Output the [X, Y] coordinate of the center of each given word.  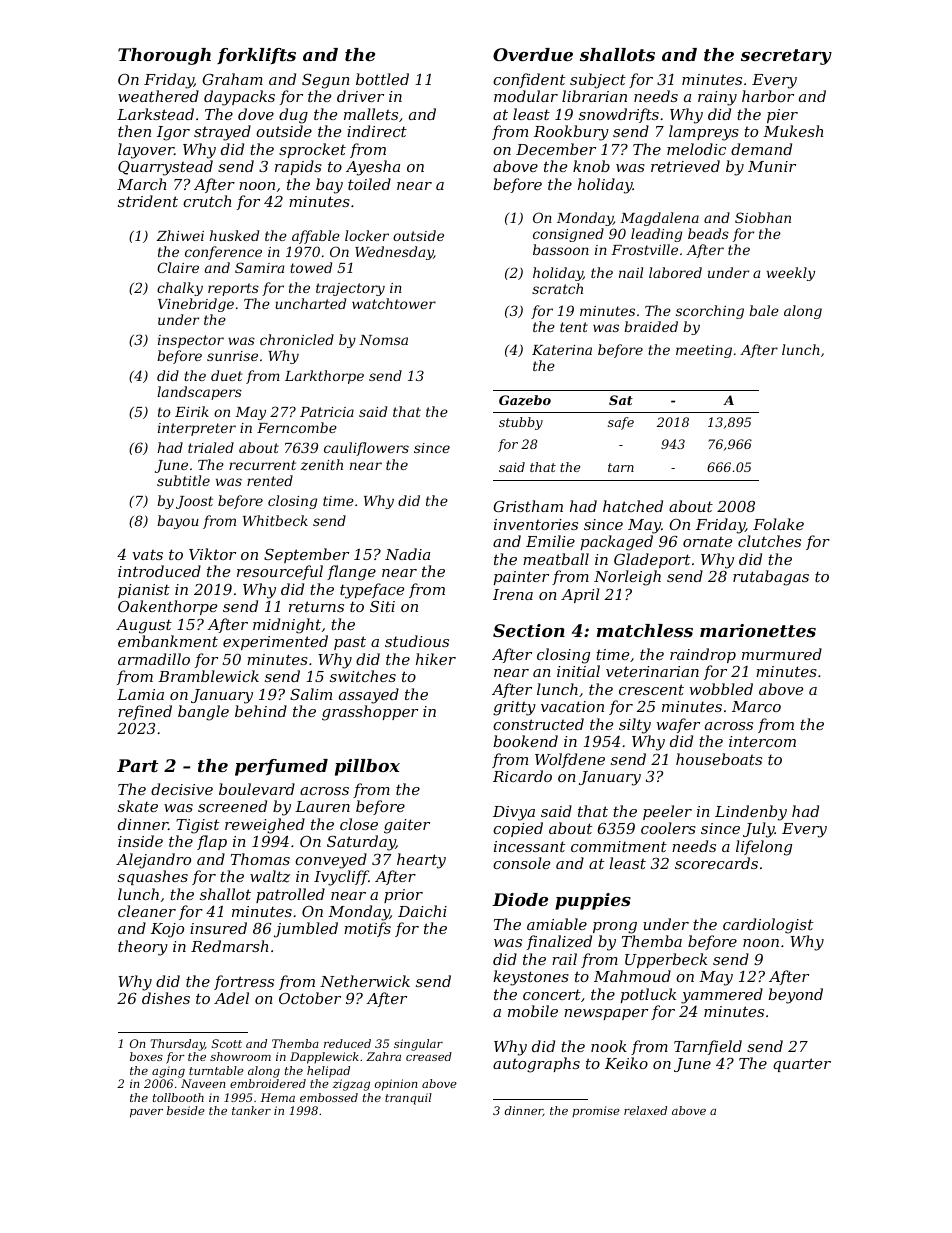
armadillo [154, 659]
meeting [704, 351]
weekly [791, 274]
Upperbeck [666, 960]
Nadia [407, 554]
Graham [232, 79]
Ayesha [373, 168]
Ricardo [522, 776]
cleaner [147, 911]
